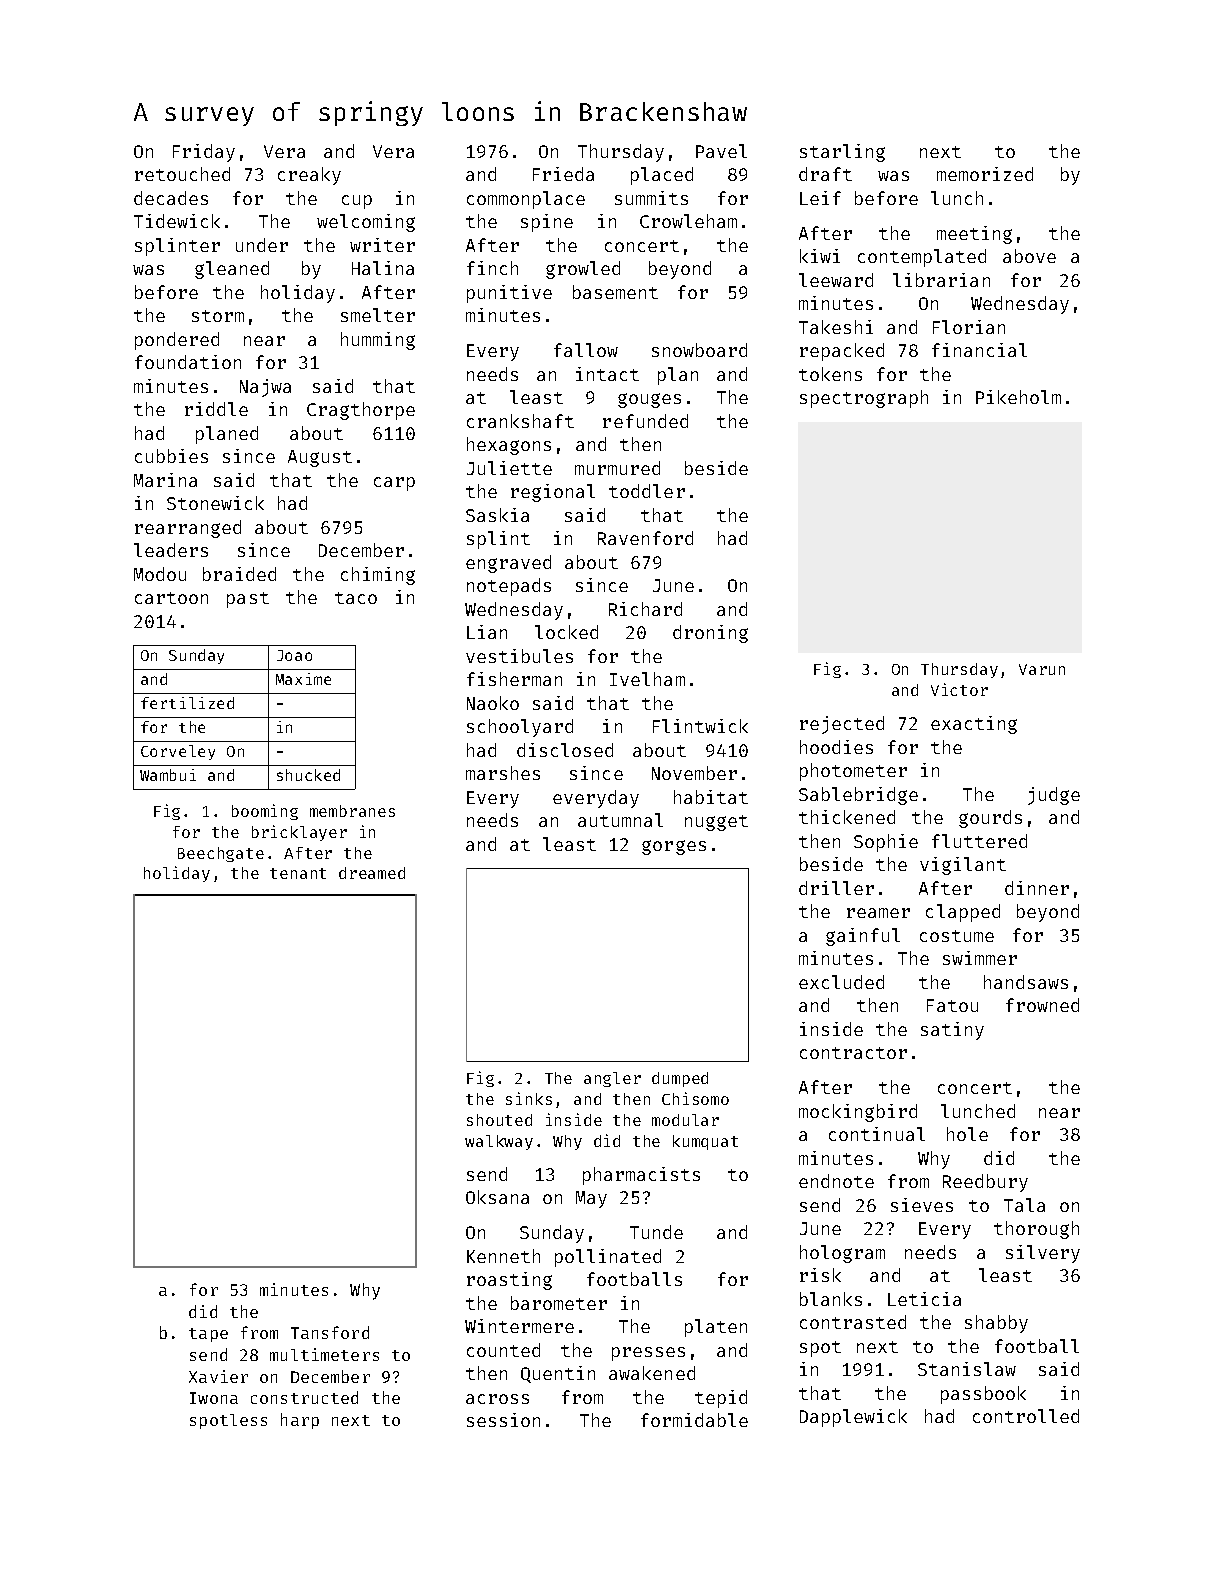 Image resolution: width=1215 pixels, height=1572 pixels. I want to click on dreamed, so click(372, 873).
